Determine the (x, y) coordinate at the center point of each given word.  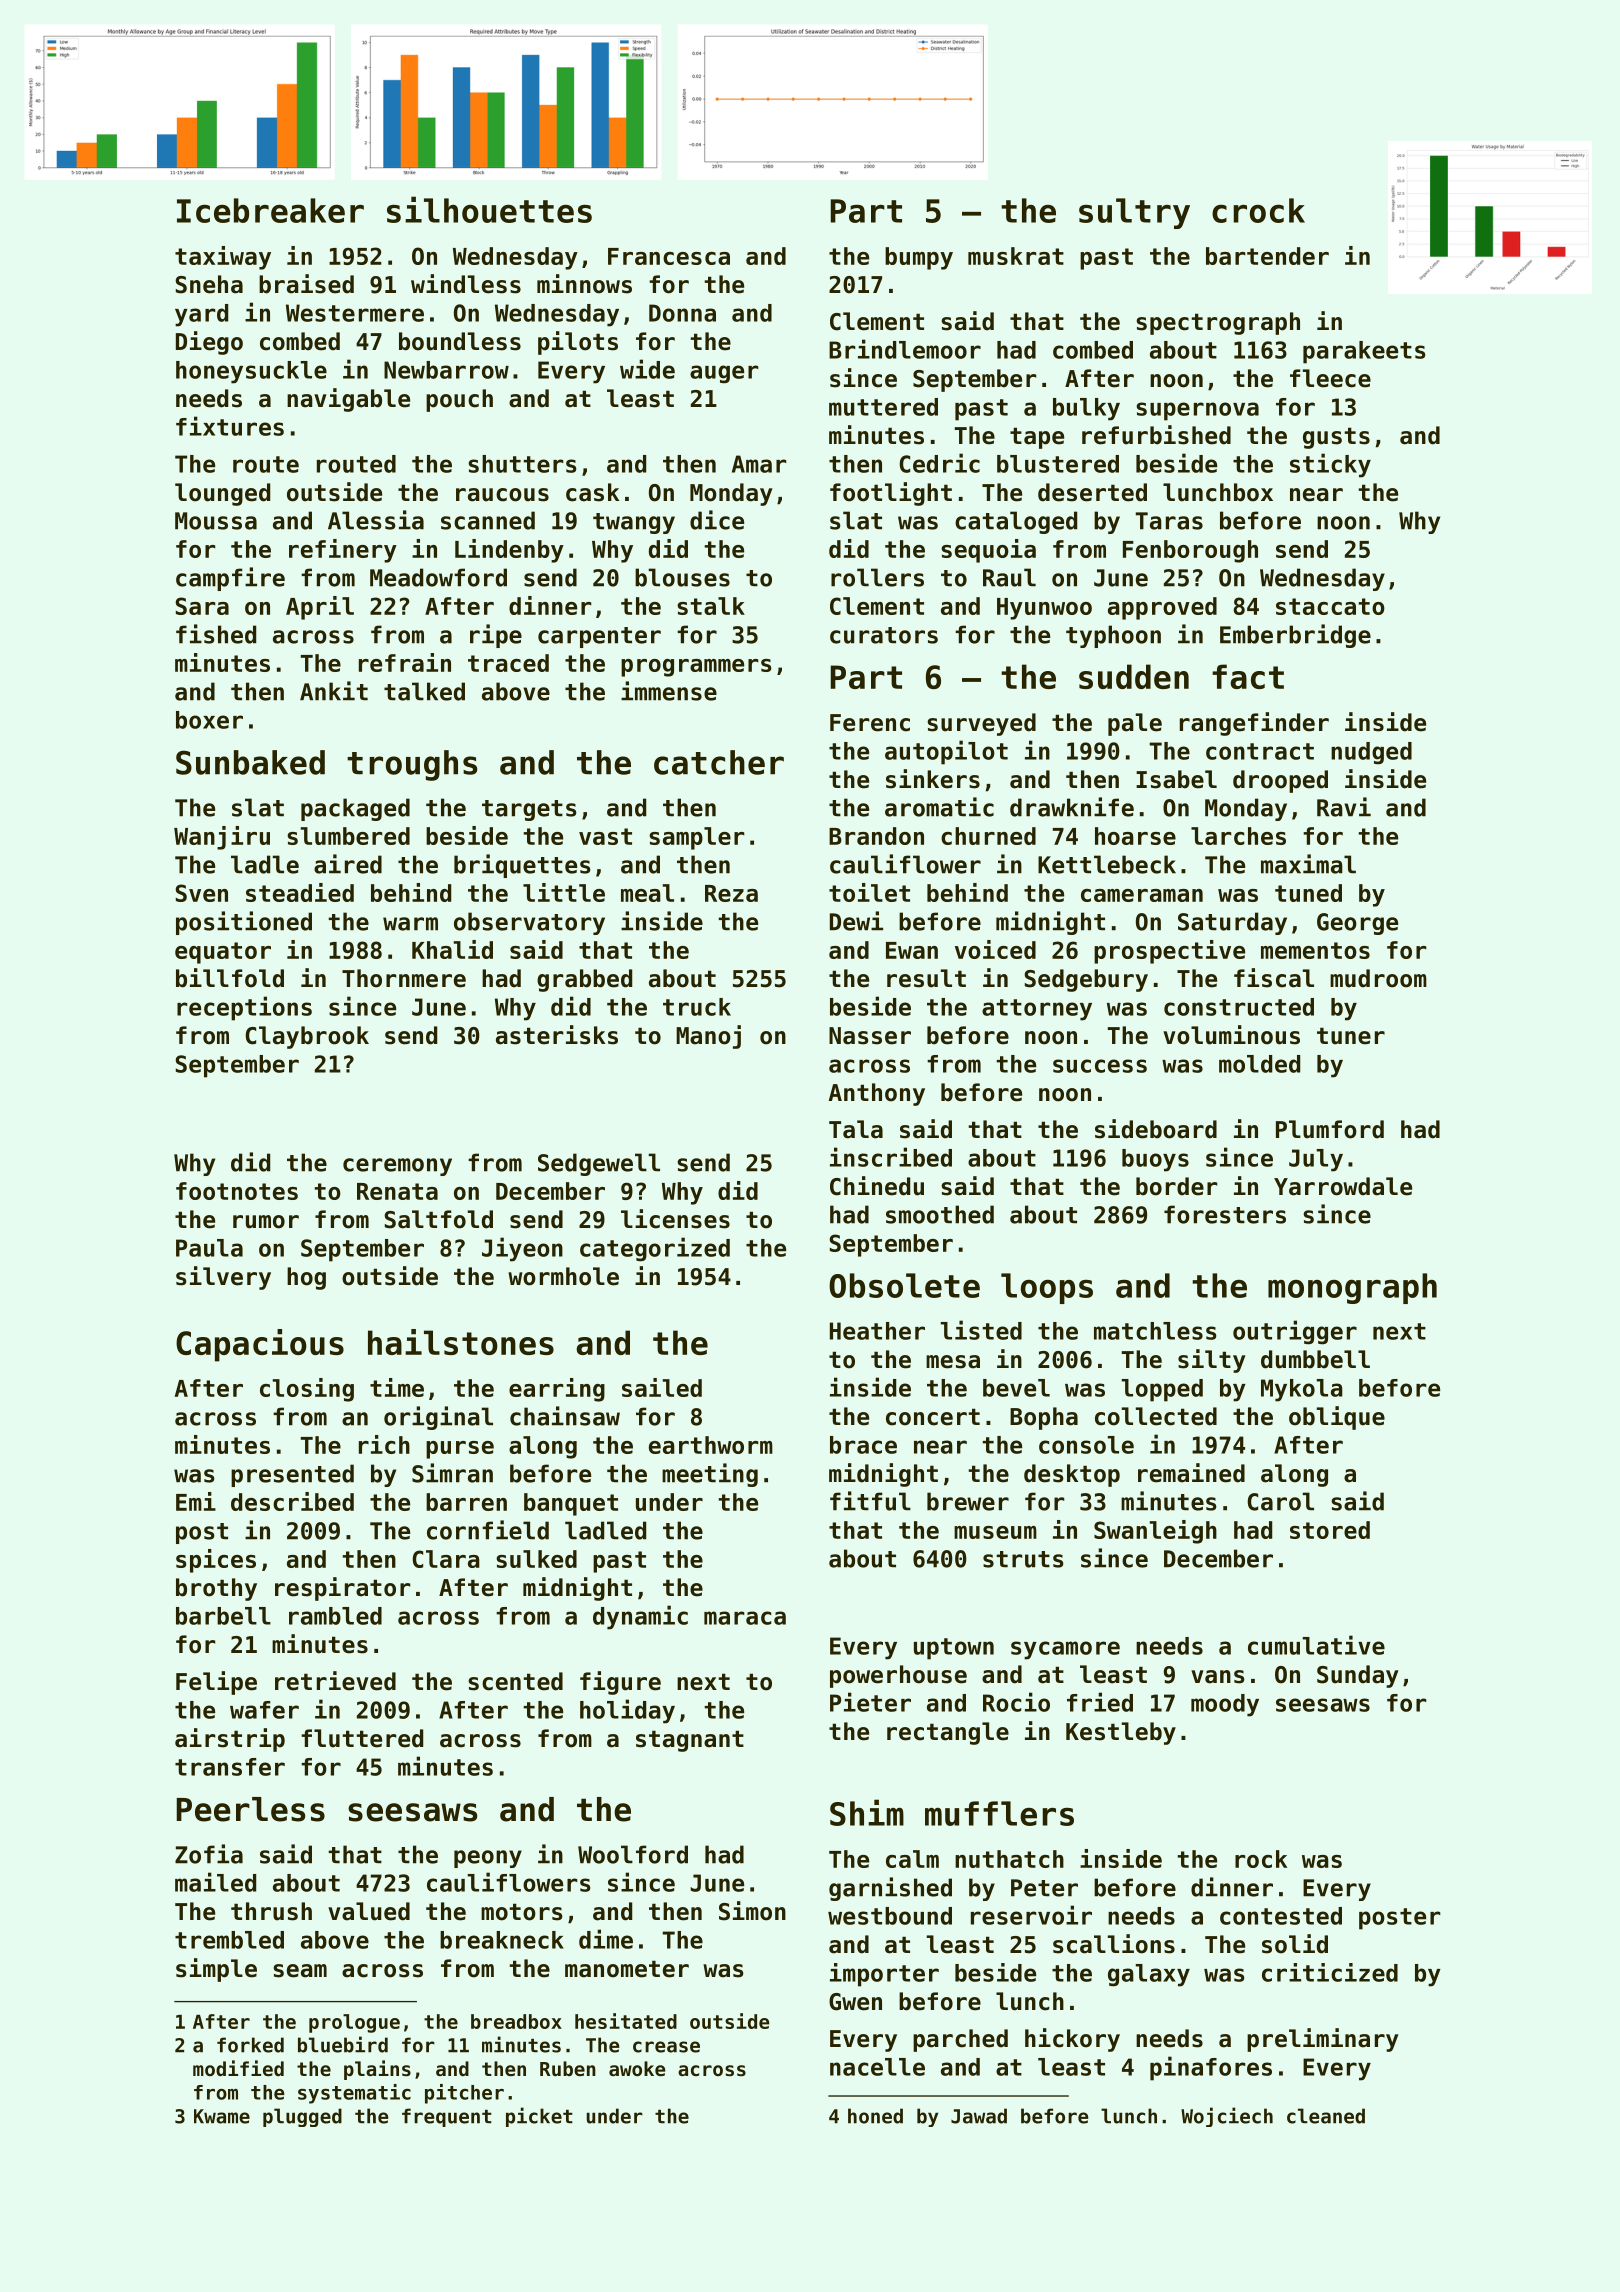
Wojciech (1227, 2117)
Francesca (669, 256)
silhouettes (489, 209)
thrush (271, 1911)
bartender (1267, 256)
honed (875, 2116)
